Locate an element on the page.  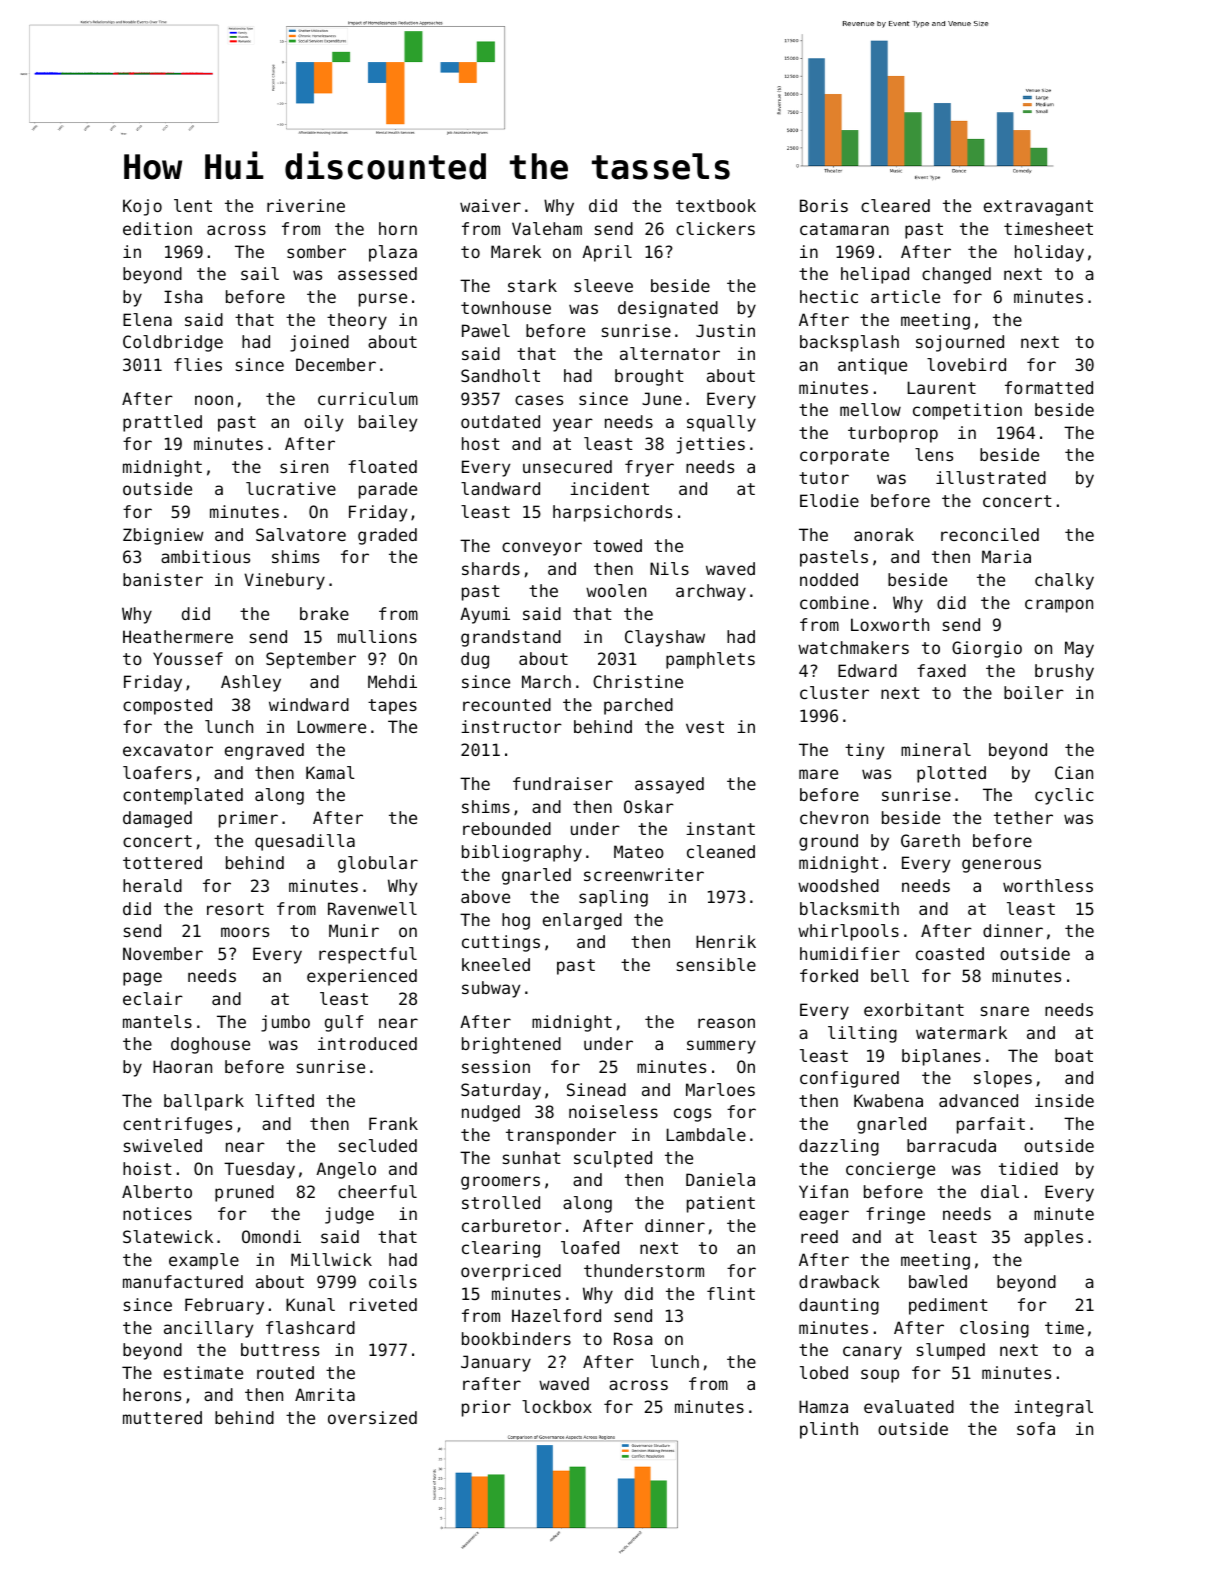
Haoran is located at coordinates (182, 1066).
